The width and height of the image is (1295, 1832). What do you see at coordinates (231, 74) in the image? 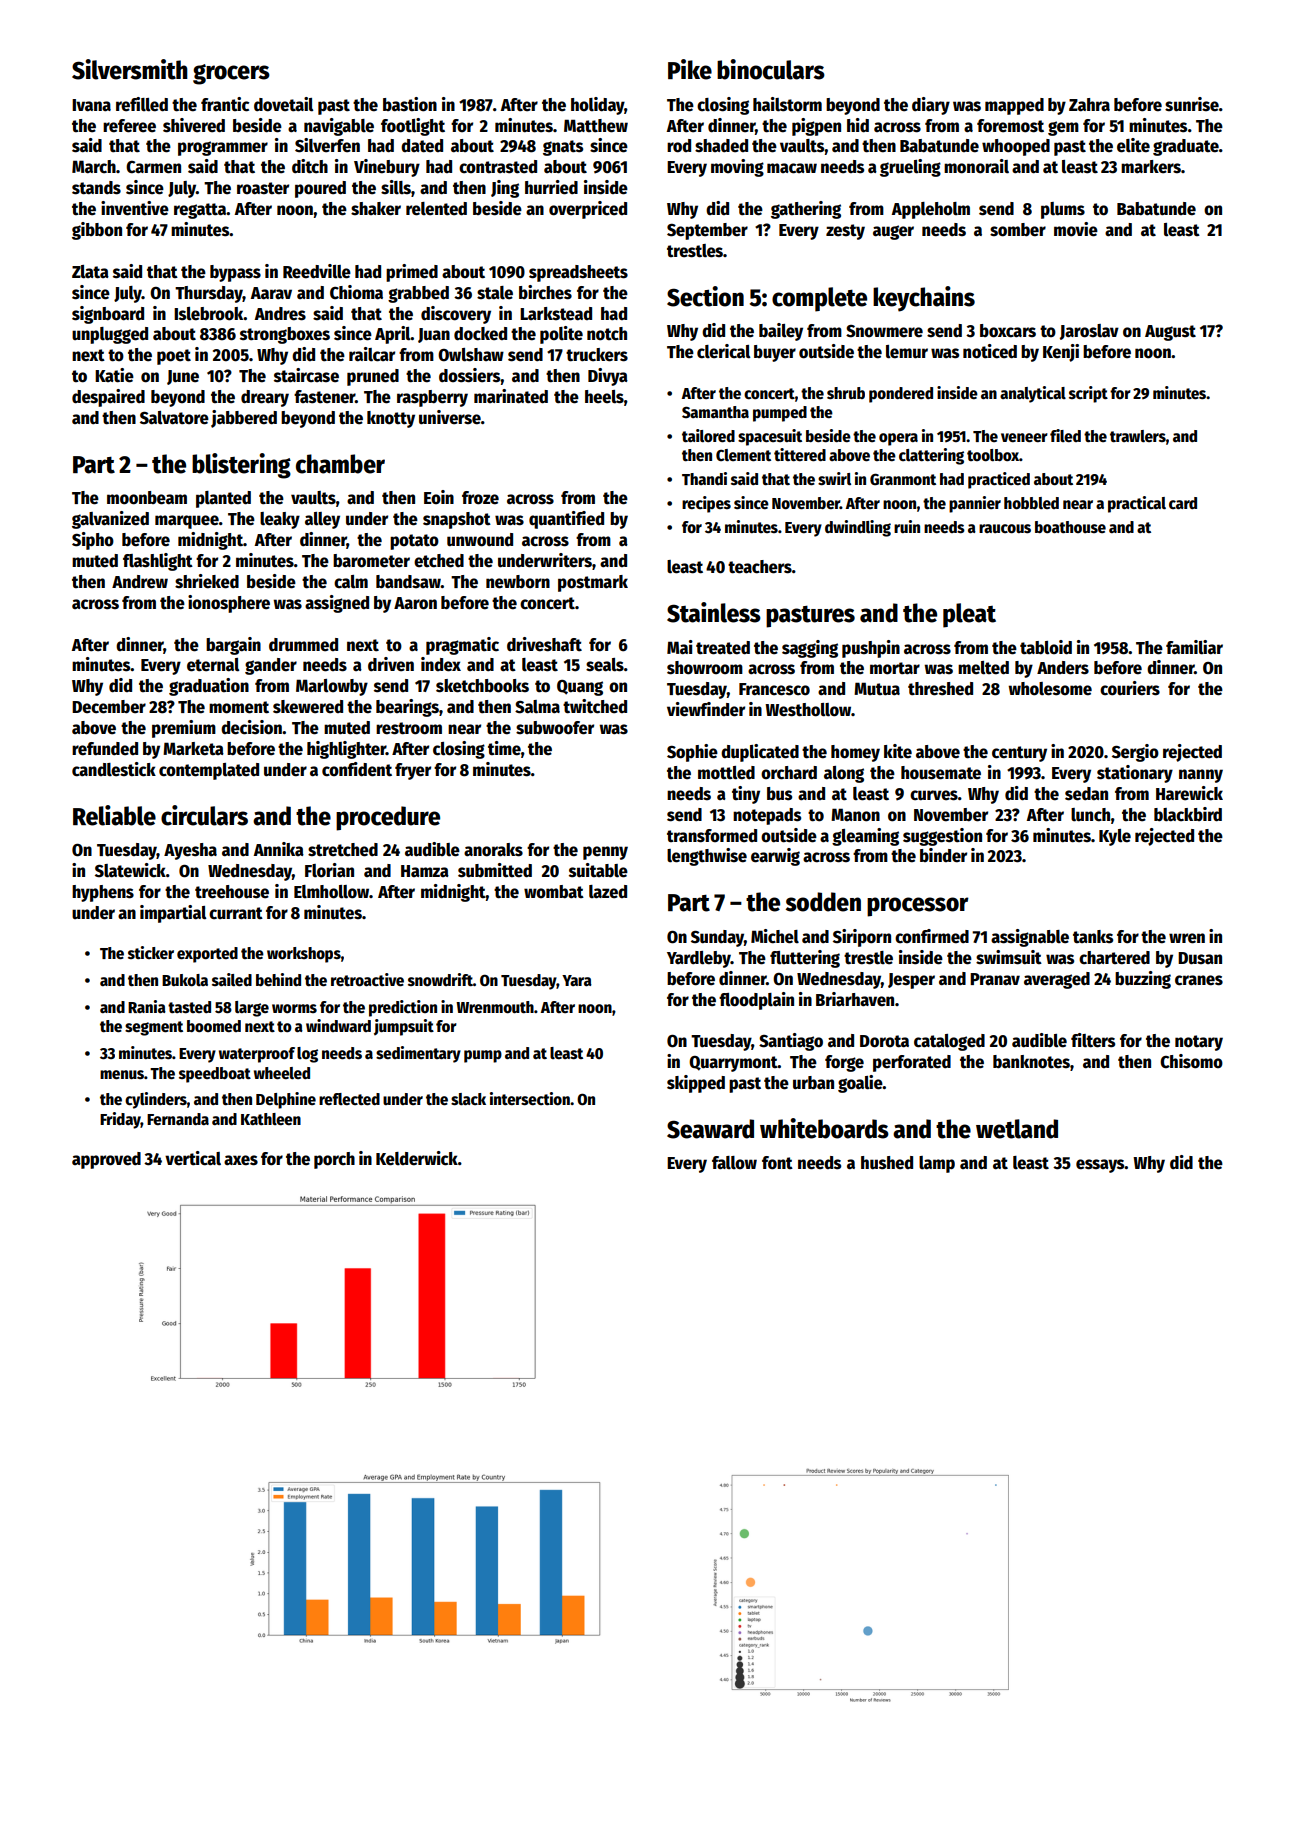
I see `grocers` at bounding box center [231, 74].
